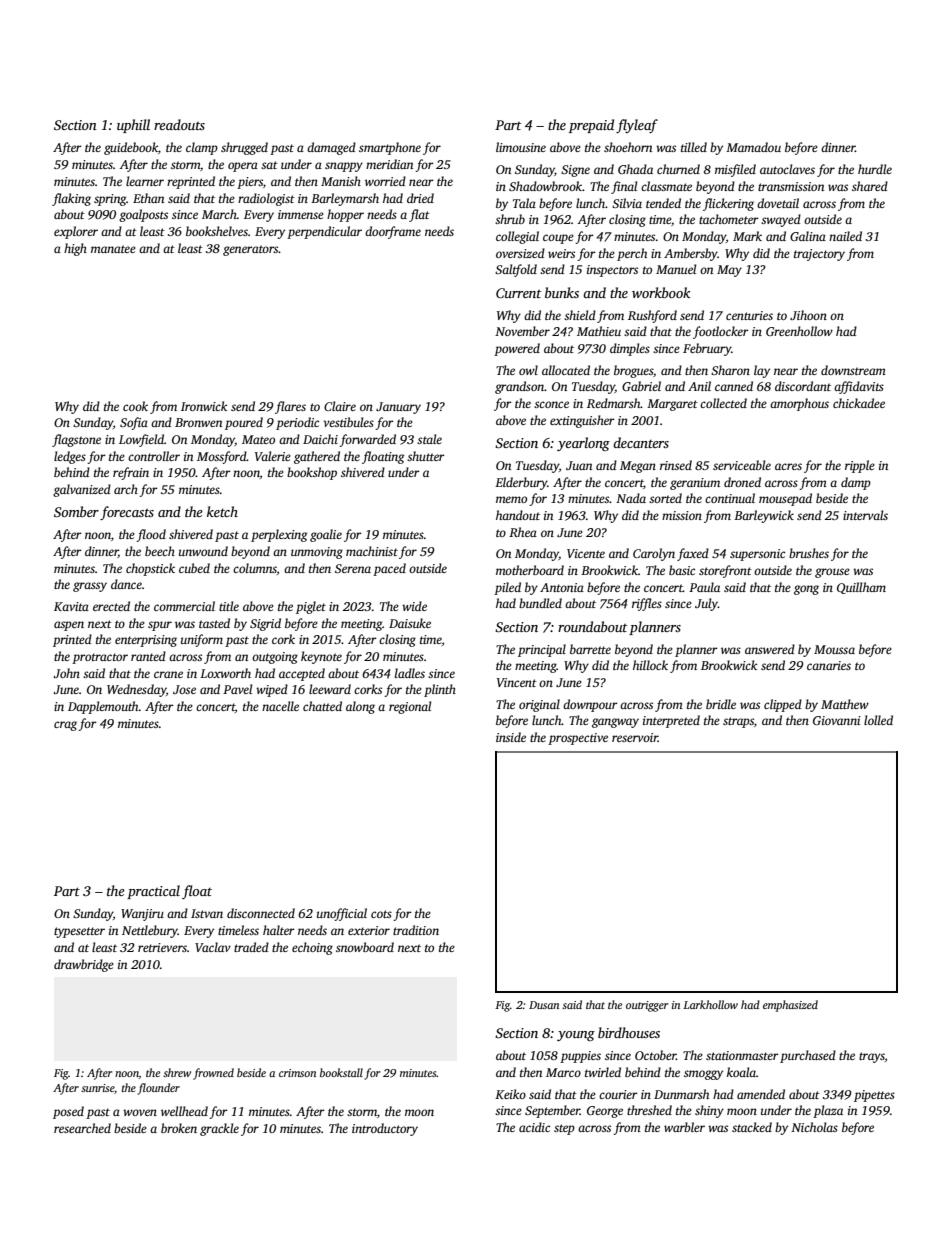 The height and width of the screenshot is (1233, 952). Describe the element at coordinates (788, 466) in the screenshot. I see `acres` at that location.
